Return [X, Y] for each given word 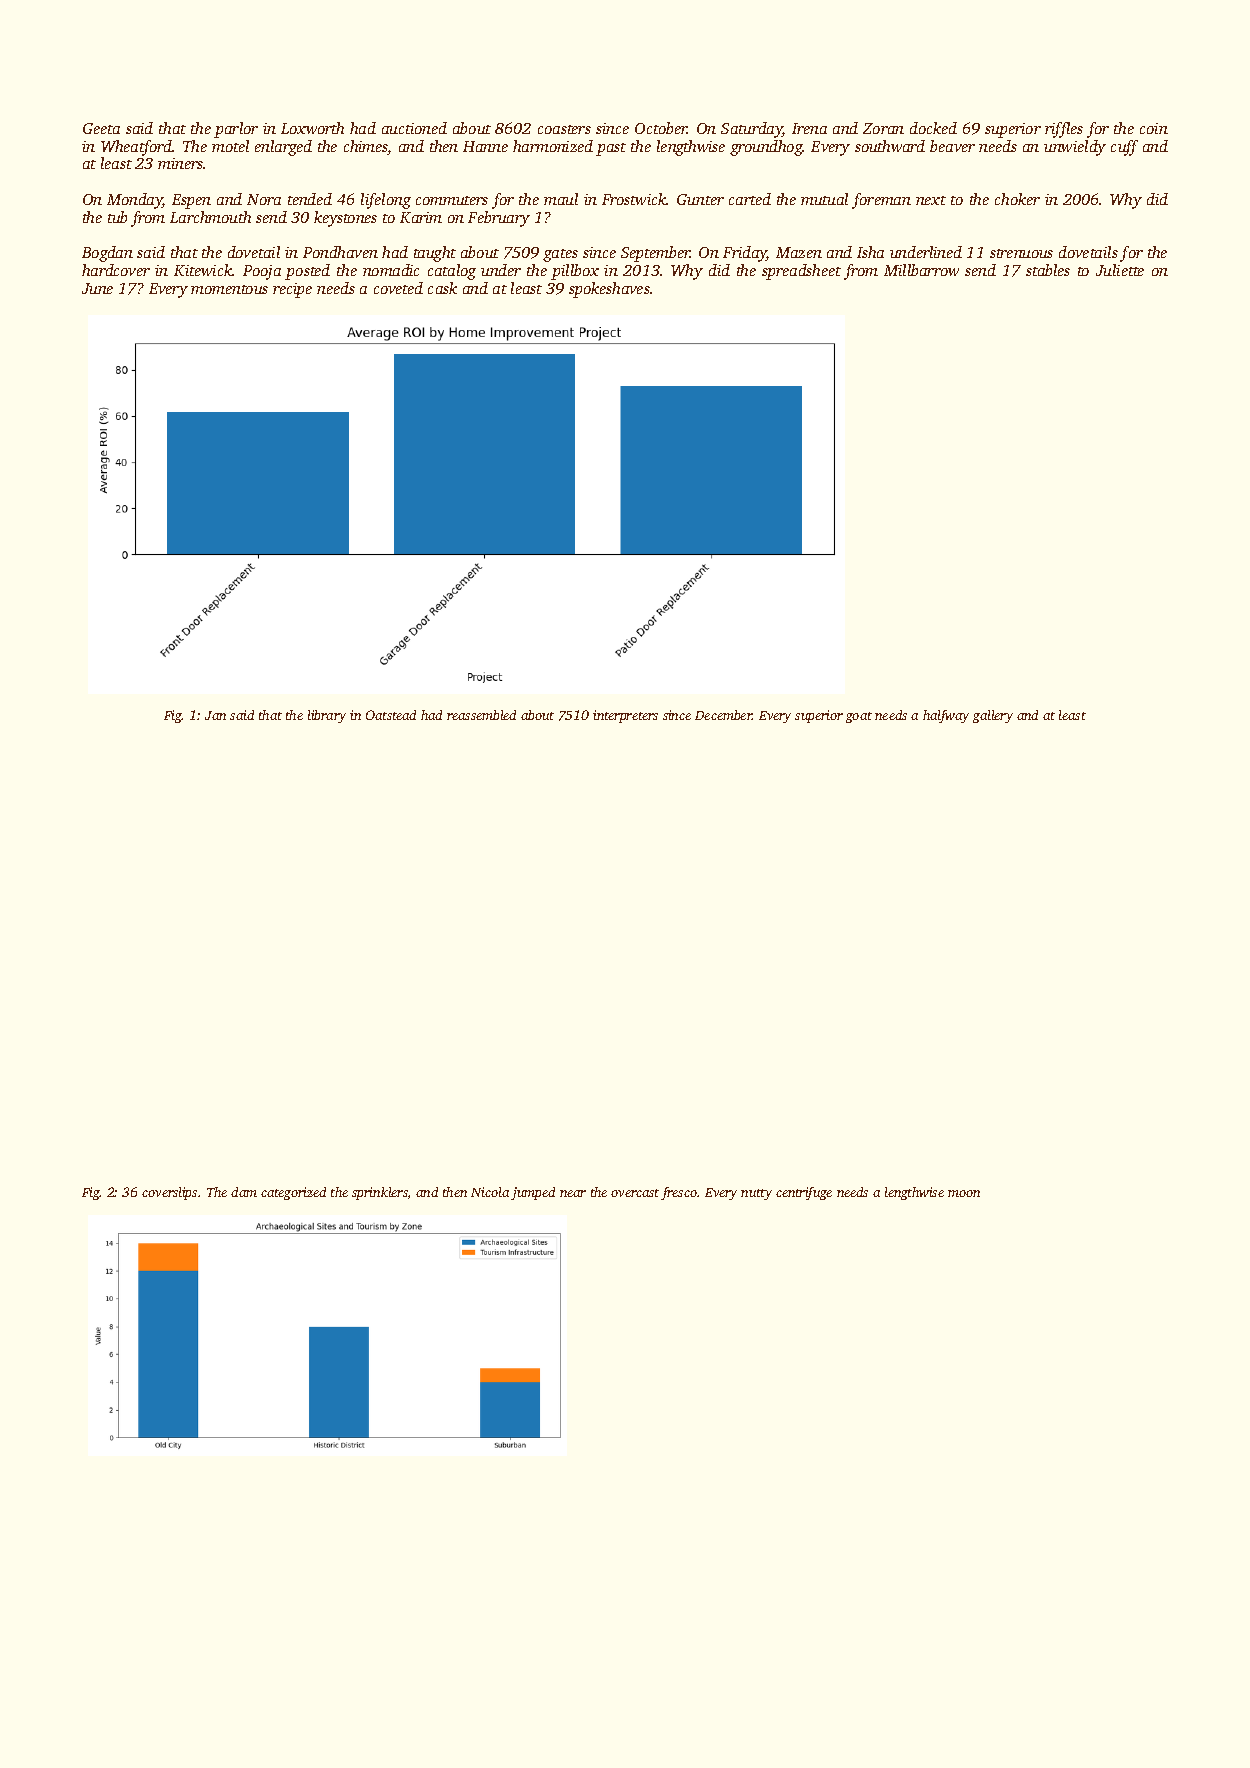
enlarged [283, 148]
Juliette [1120, 270]
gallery [993, 716]
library [327, 716]
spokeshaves [609, 290]
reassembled [481, 715]
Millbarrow [921, 270]
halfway [946, 716]
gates [560, 255]
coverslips [169, 1193]
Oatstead [391, 715]
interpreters [625, 716]
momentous [229, 289]
